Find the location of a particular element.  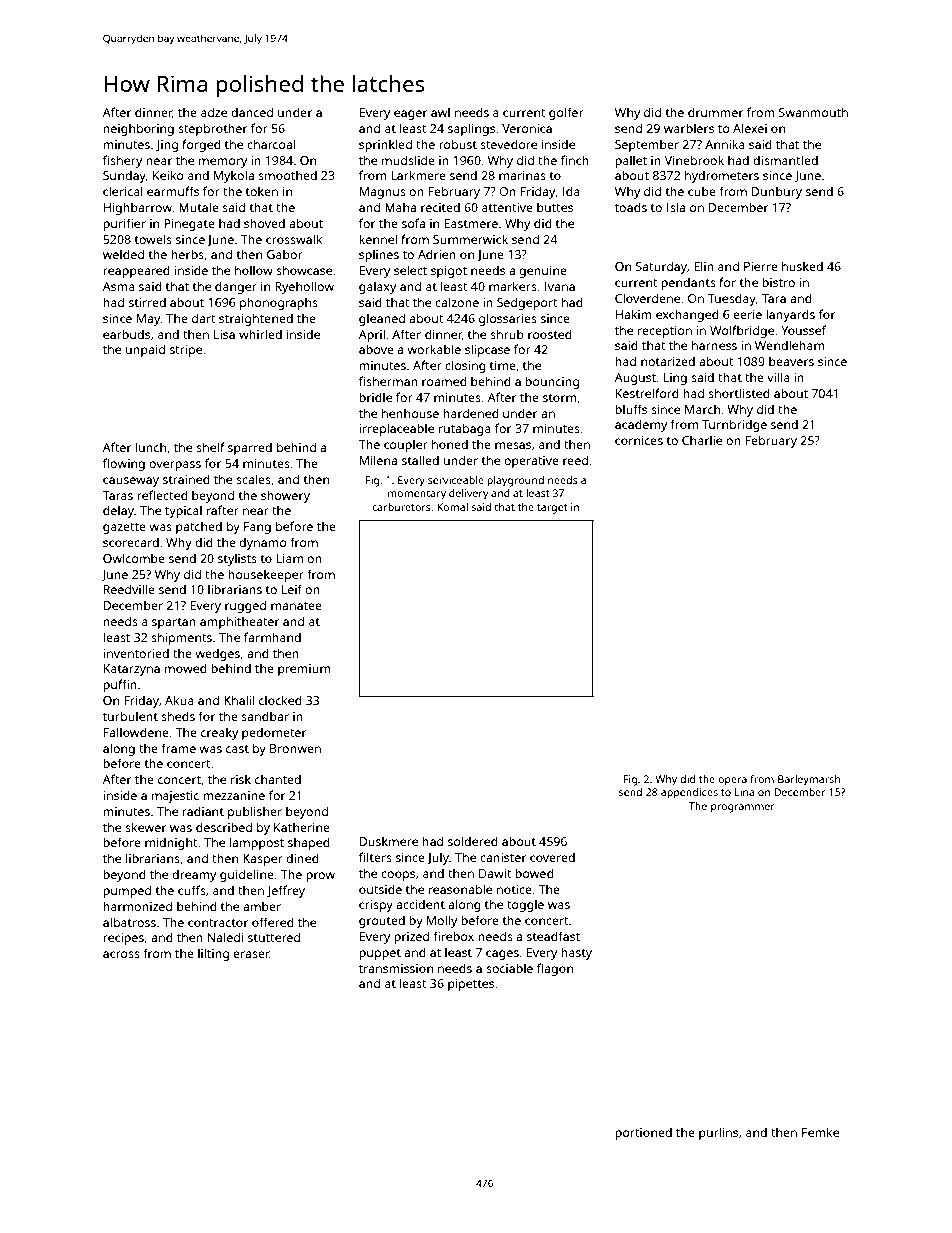

appendices is located at coordinates (689, 793).
